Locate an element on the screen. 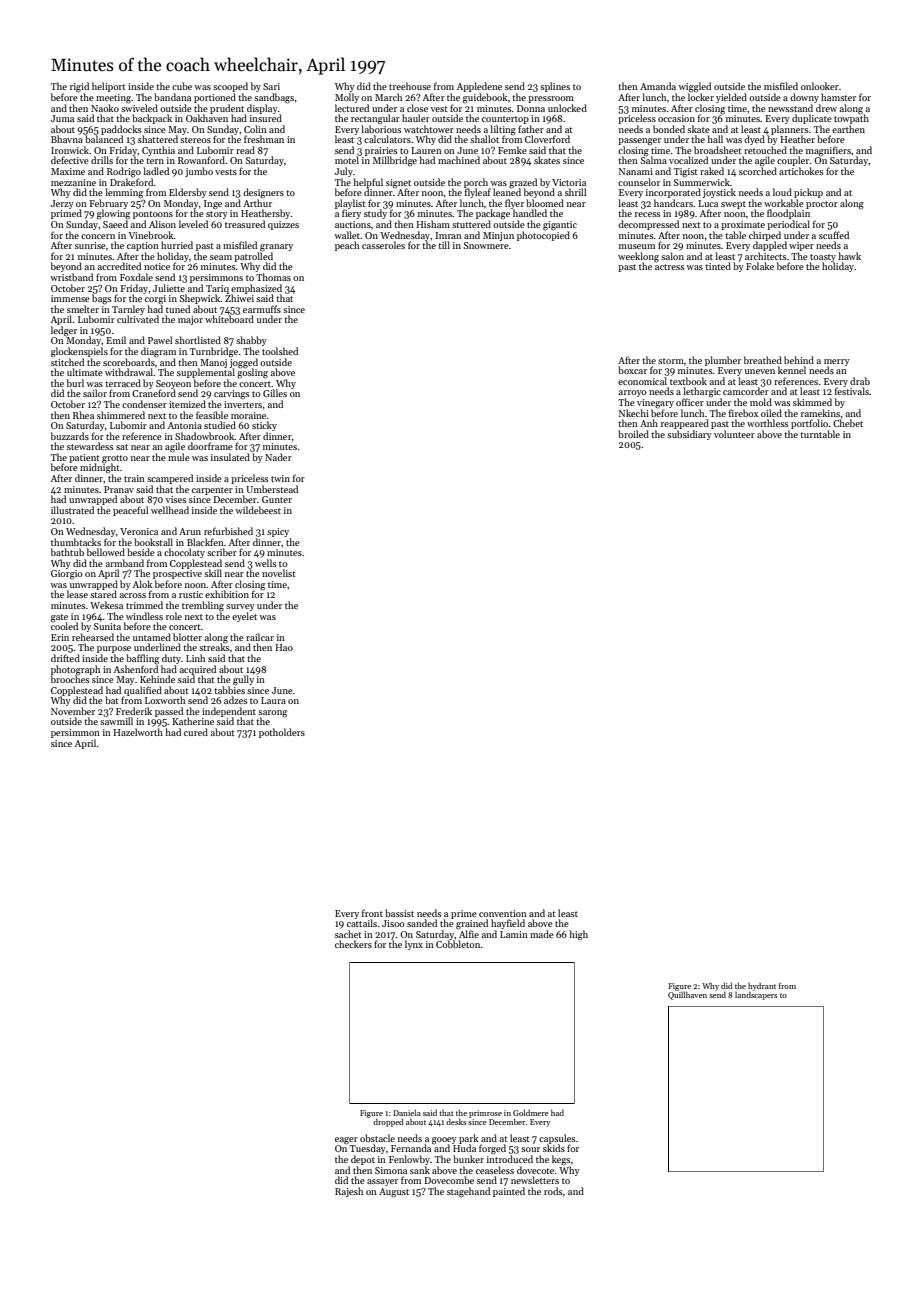  handled is located at coordinates (530, 213).
